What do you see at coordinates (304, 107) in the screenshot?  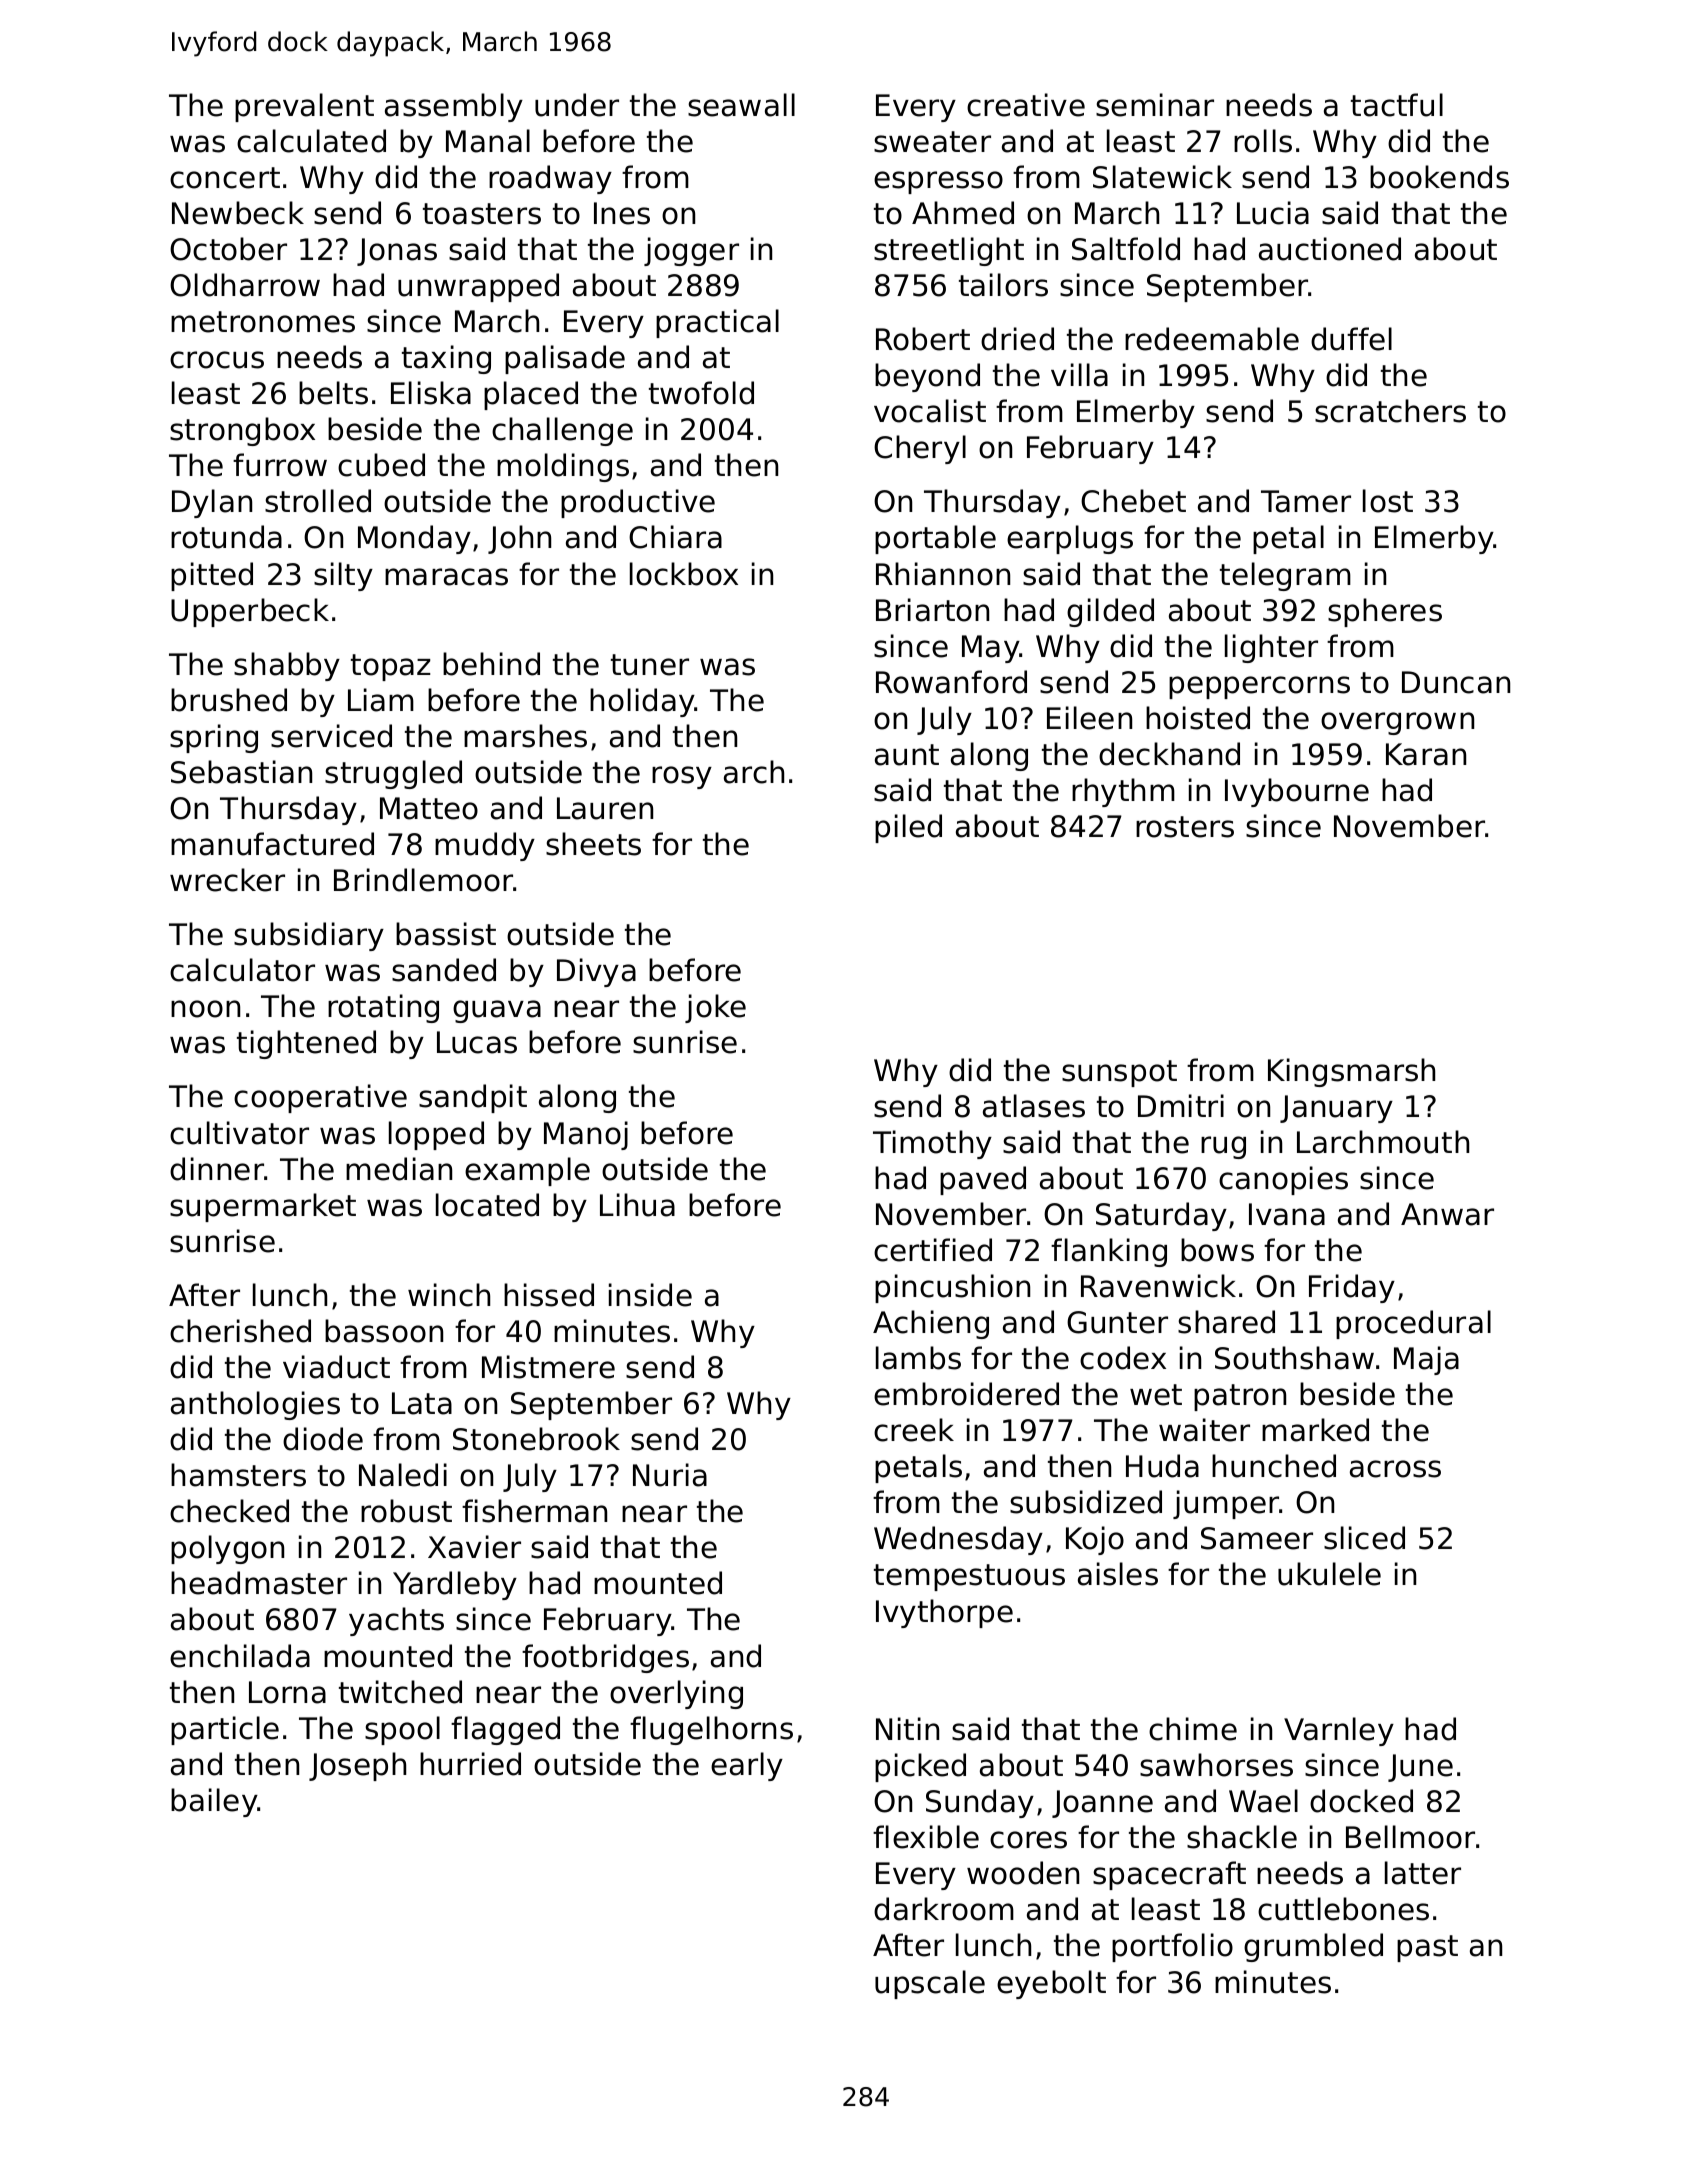 I see `prevalent` at bounding box center [304, 107].
